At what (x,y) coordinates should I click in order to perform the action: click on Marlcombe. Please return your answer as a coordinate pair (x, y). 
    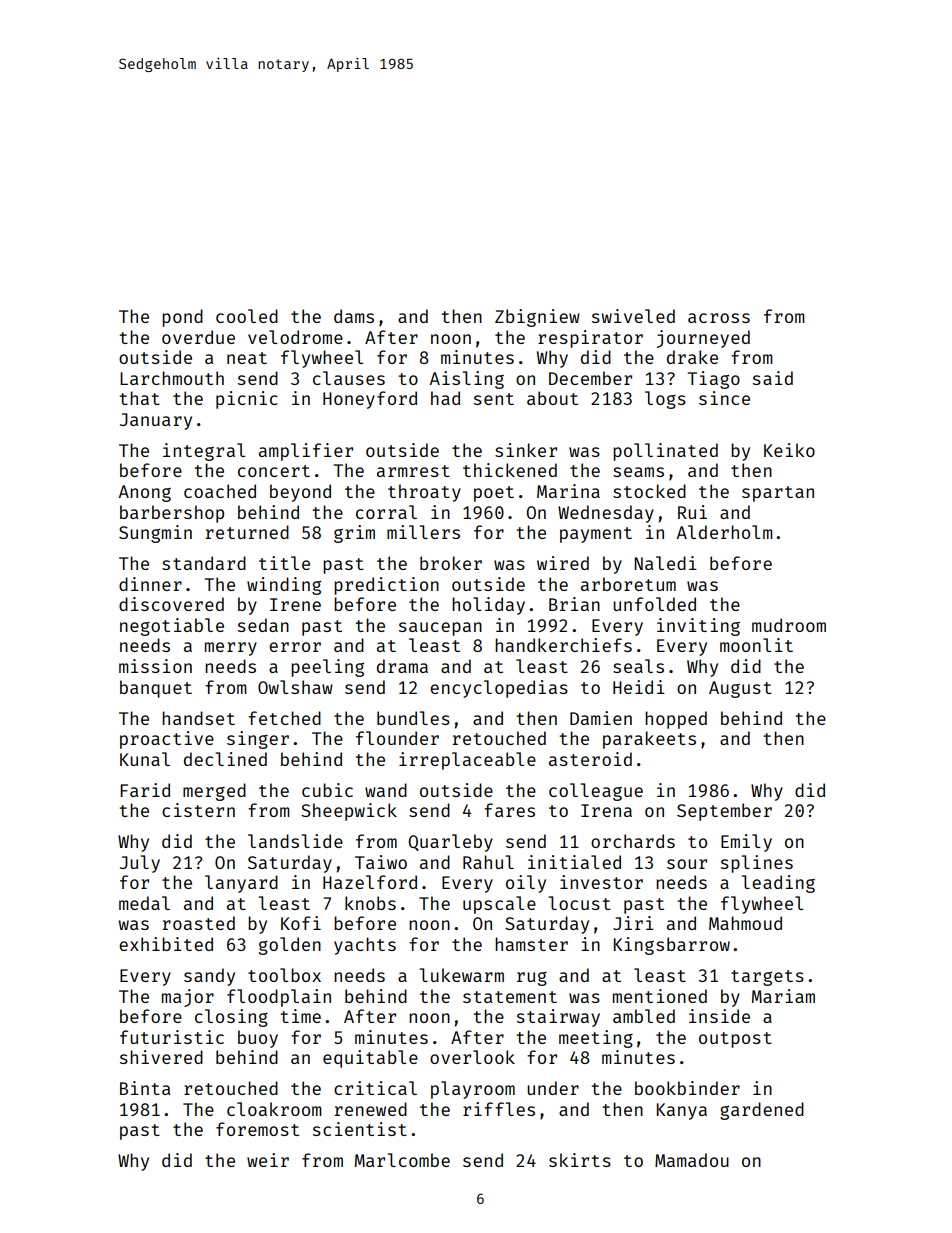
    Looking at the image, I should click on (402, 1160).
